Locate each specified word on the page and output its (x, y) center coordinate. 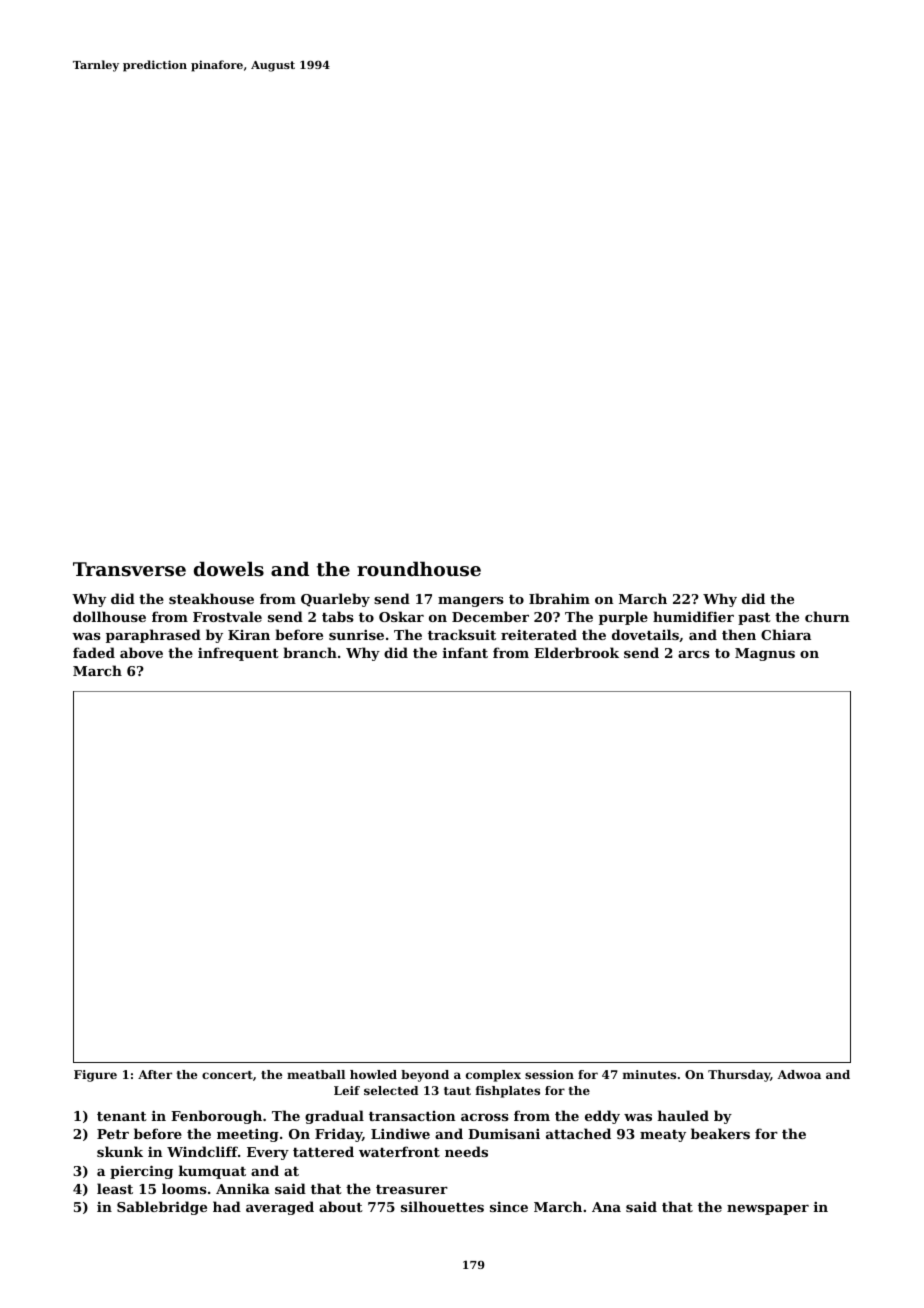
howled (373, 1074)
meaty (663, 1136)
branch (310, 652)
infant (465, 652)
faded (94, 652)
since (509, 1206)
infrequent (238, 654)
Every (268, 1153)
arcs (694, 654)
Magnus (765, 654)
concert (227, 1075)
